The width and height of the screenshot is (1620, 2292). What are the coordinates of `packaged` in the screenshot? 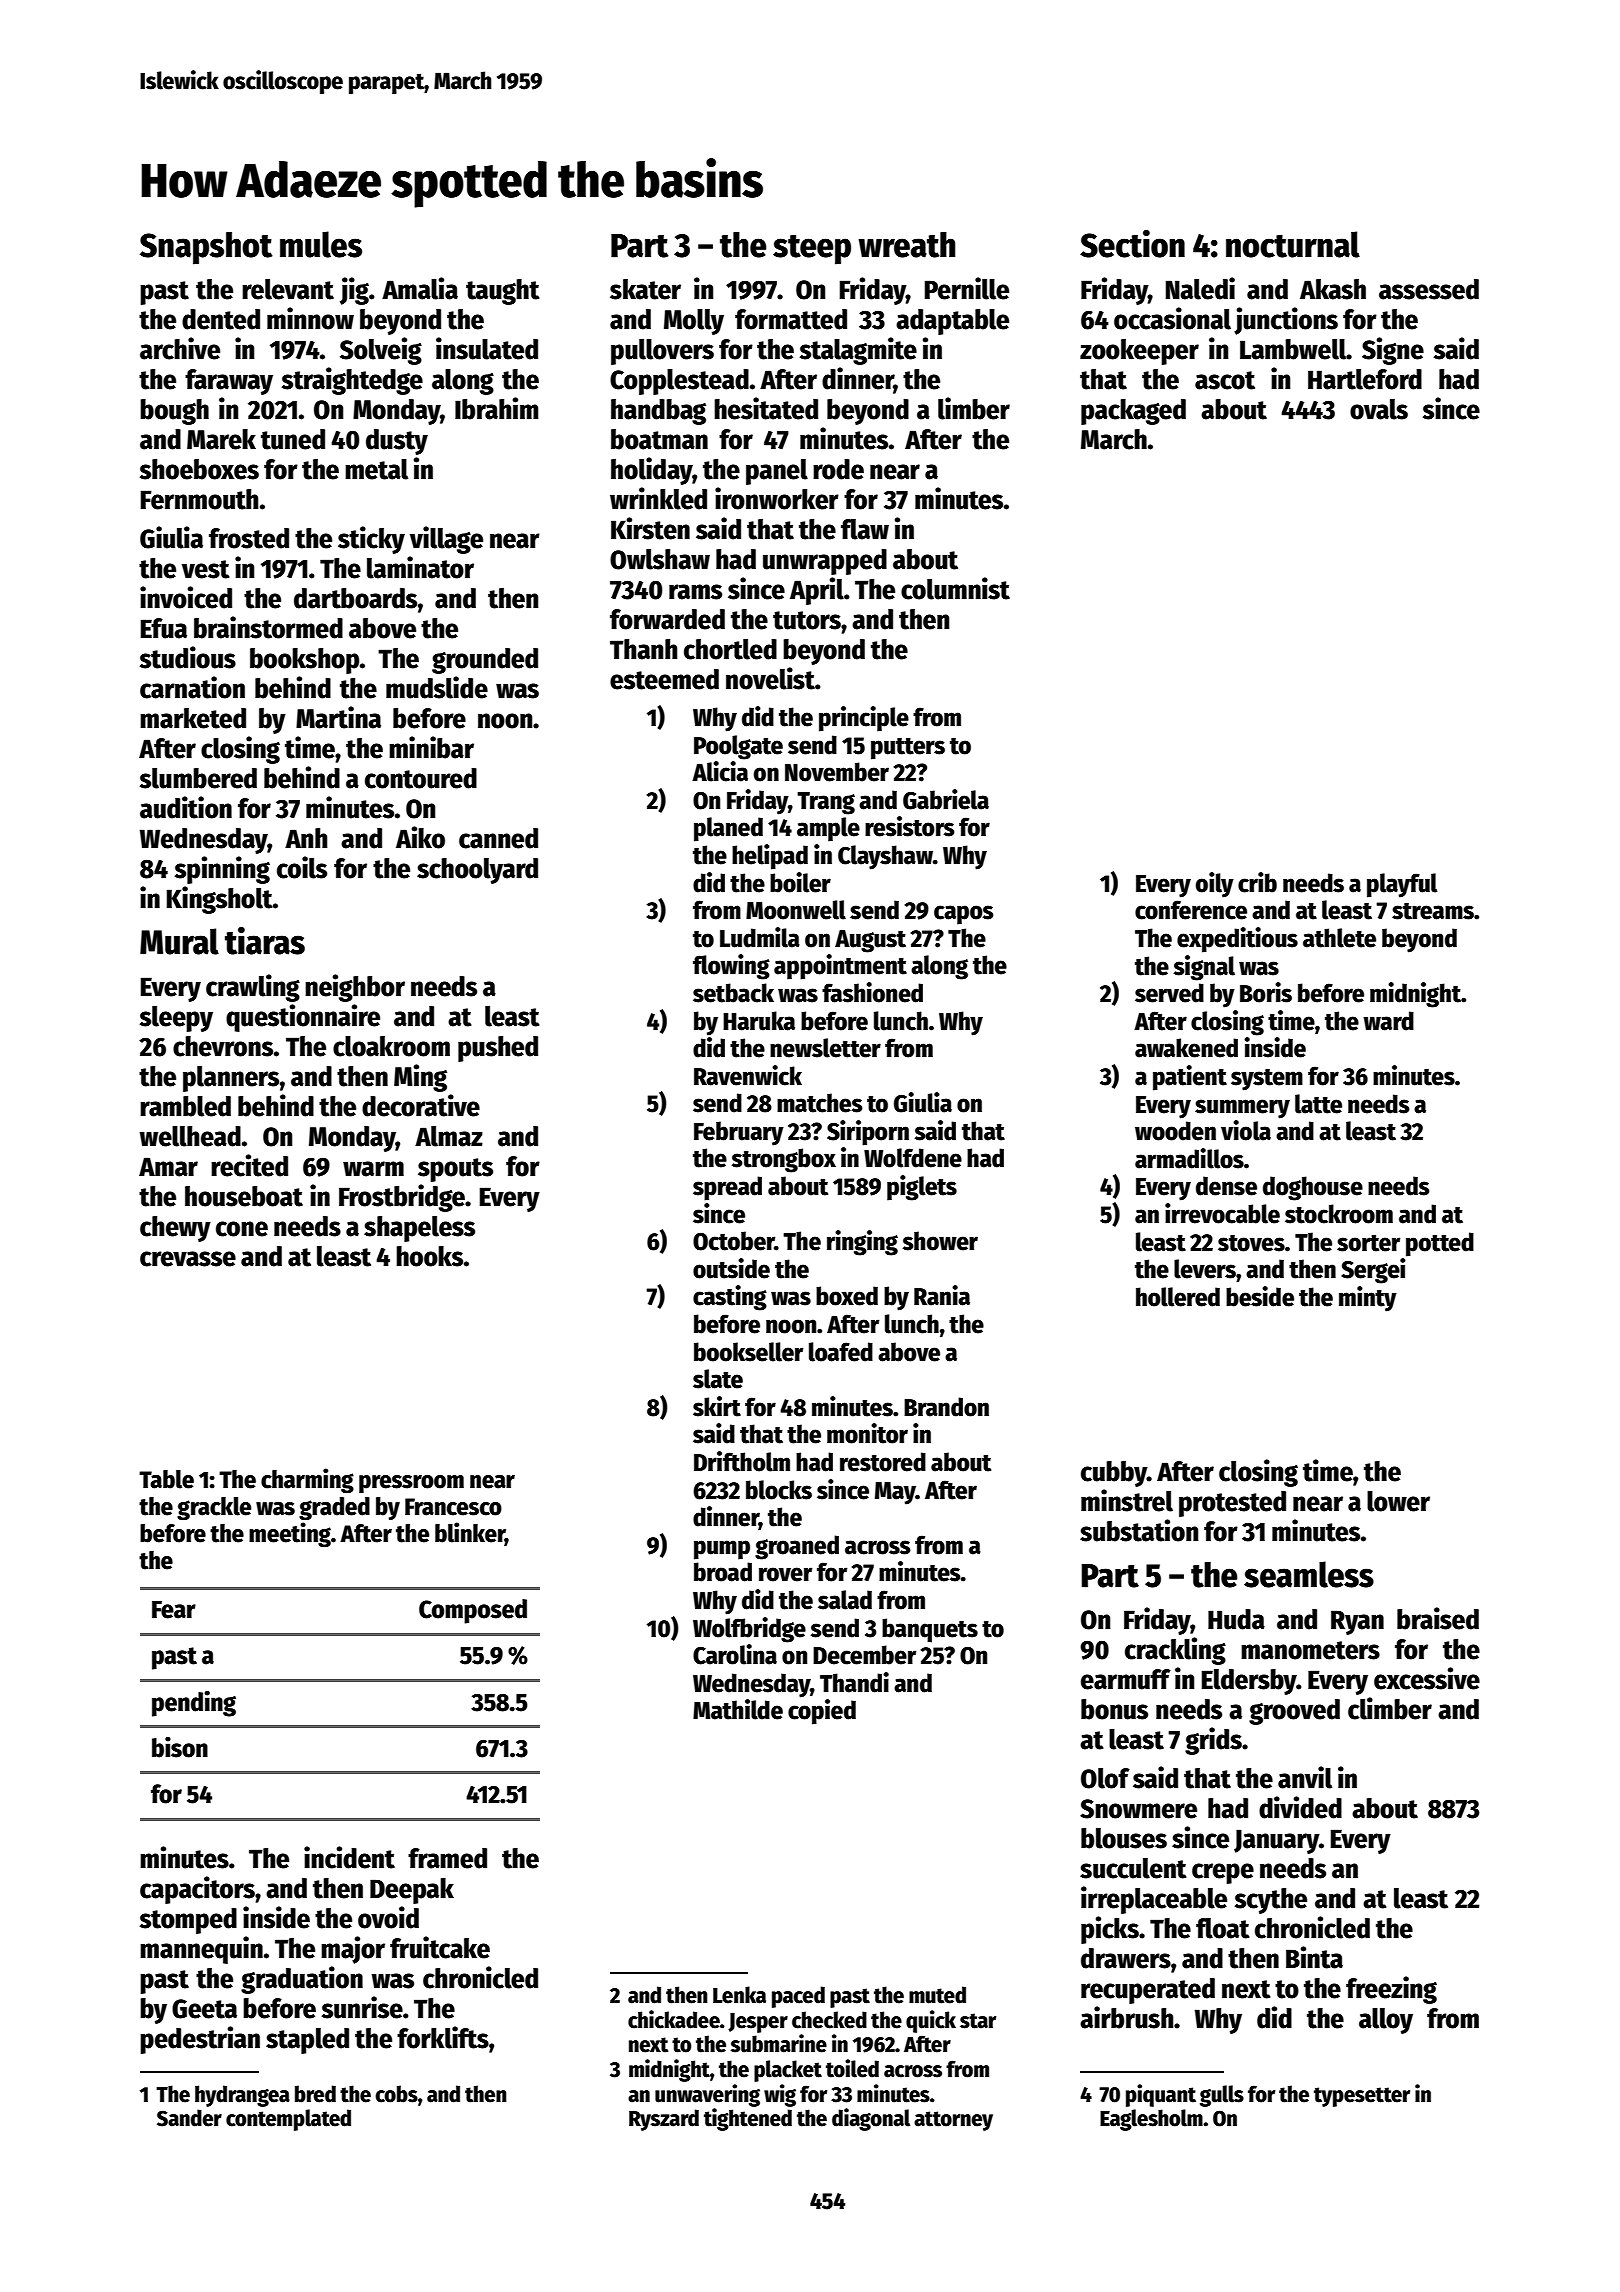 It's located at (1133, 412).
